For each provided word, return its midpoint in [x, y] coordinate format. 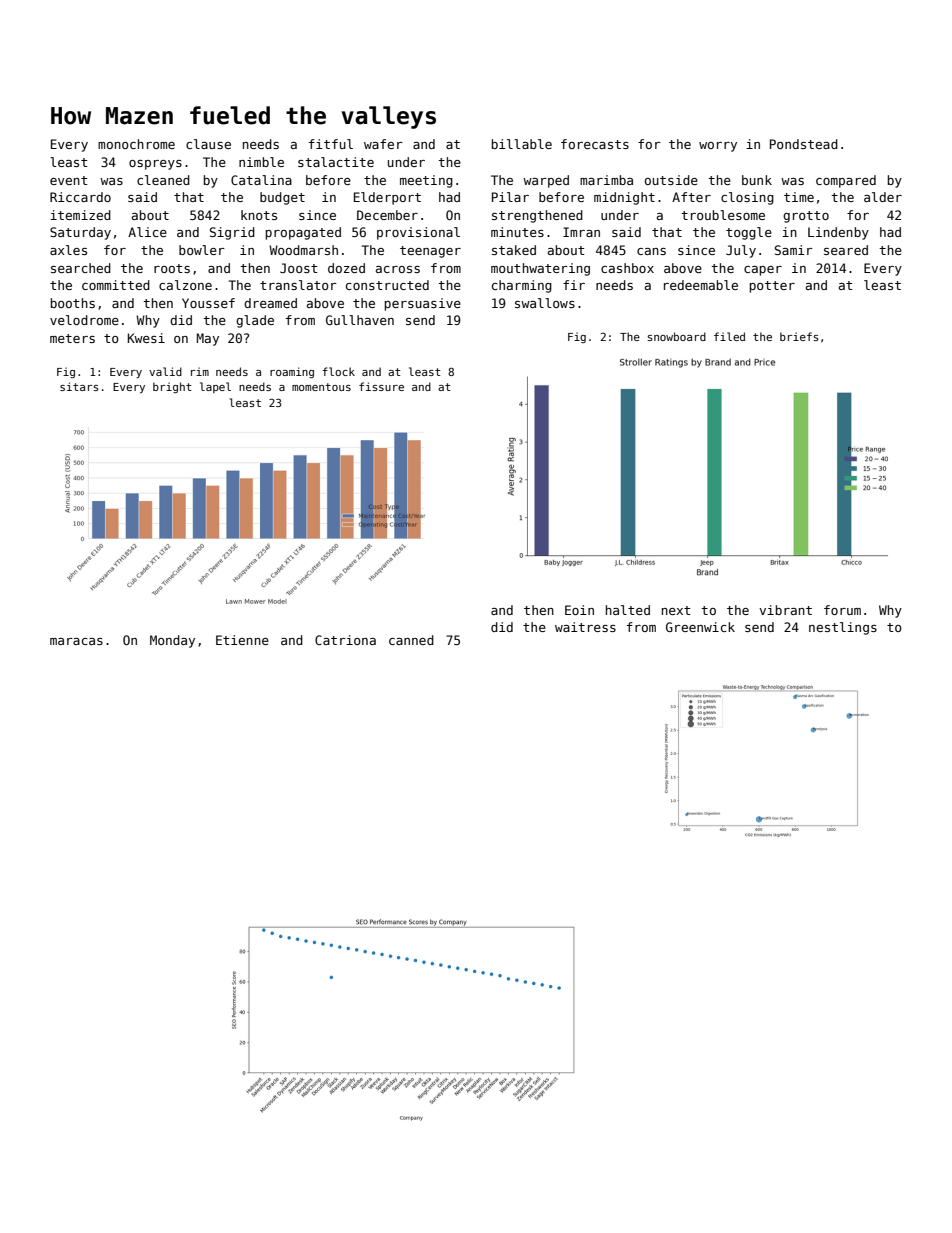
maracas [76, 641]
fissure [381, 386]
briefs [799, 336]
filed [729, 336]
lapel [215, 387]
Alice [147, 232]
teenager [430, 252]
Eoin [579, 610]
